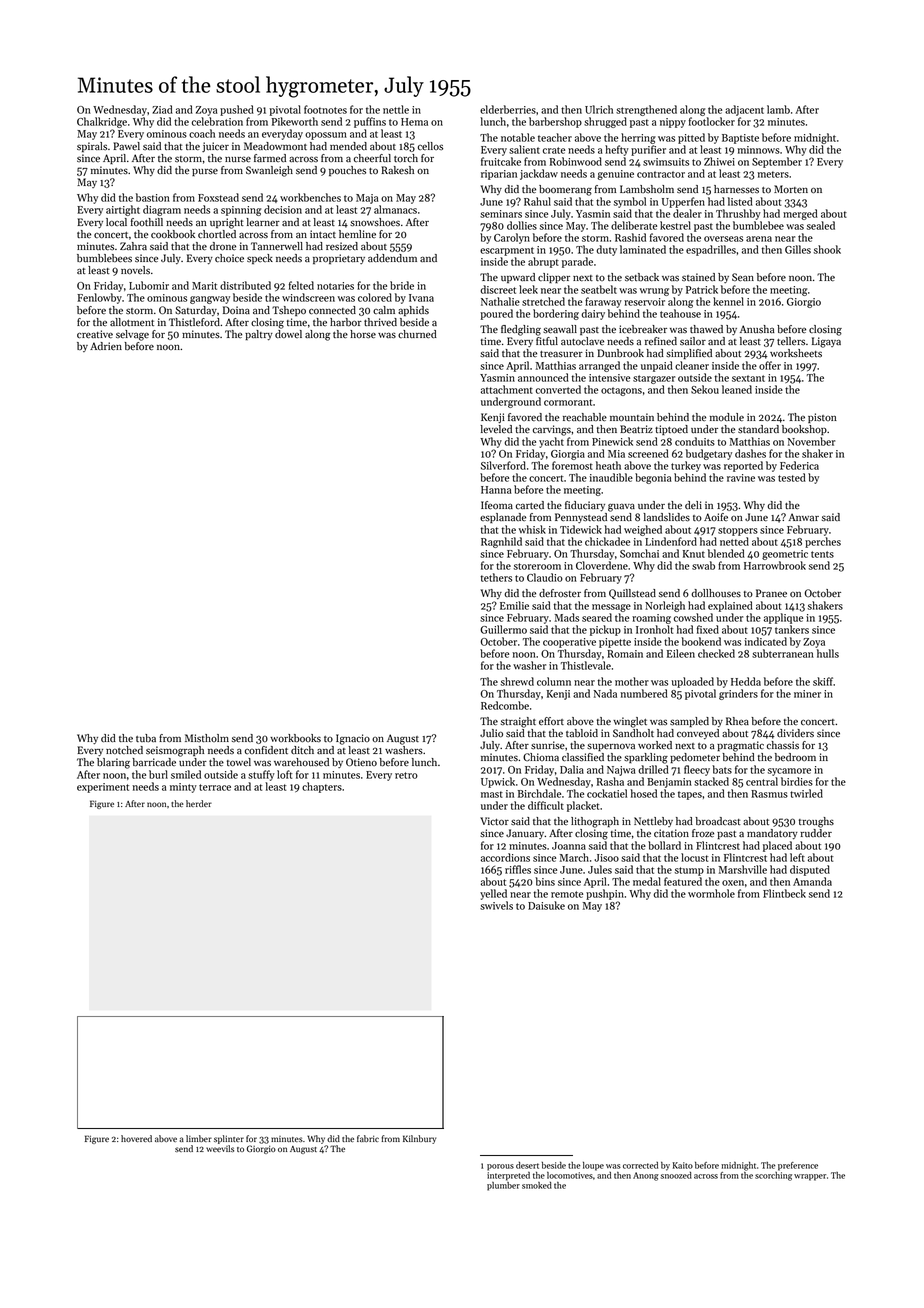 Image resolution: width=924 pixels, height=1308 pixels. Describe the element at coordinates (555, 122) in the image. I see `barbershop` at that location.
